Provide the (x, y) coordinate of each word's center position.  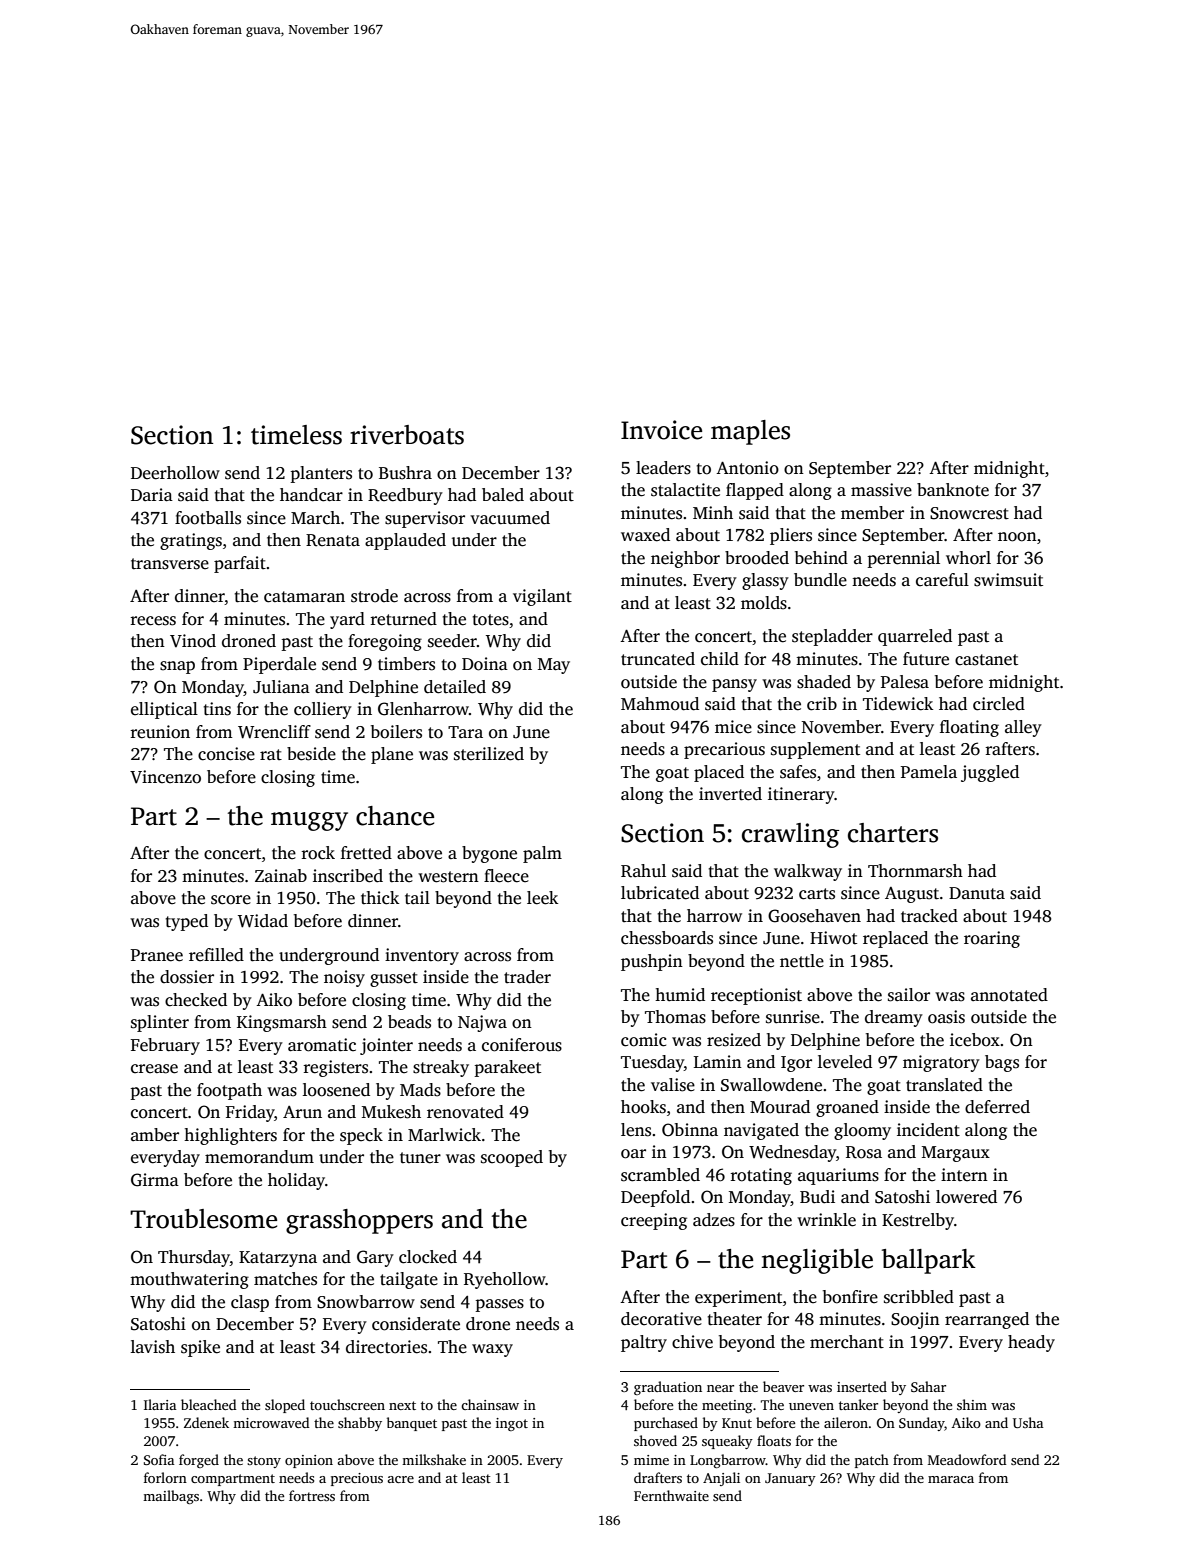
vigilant (542, 597)
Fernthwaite (671, 1495)
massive (881, 490)
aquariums (838, 1176)
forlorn (165, 1477)
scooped (512, 1158)
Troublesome (203, 1219)
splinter (160, 1023)
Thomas (675, 1017)
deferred (997, 1107)
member (872, 513)
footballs (208, 518)
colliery (323, 710)
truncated (658, 659)
